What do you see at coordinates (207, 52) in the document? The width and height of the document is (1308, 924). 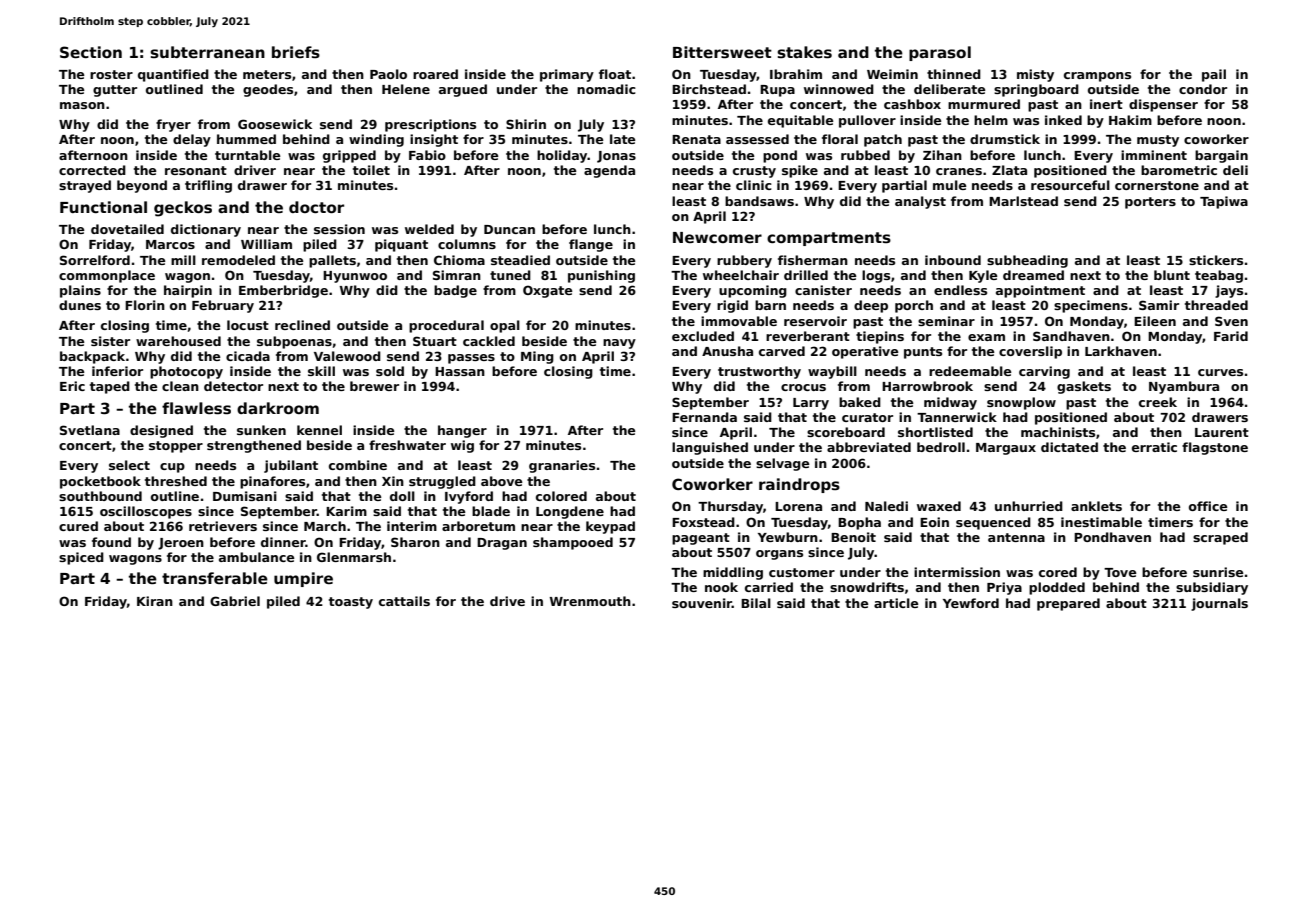 I see `subterranean` at bounding box center [207, 52].
